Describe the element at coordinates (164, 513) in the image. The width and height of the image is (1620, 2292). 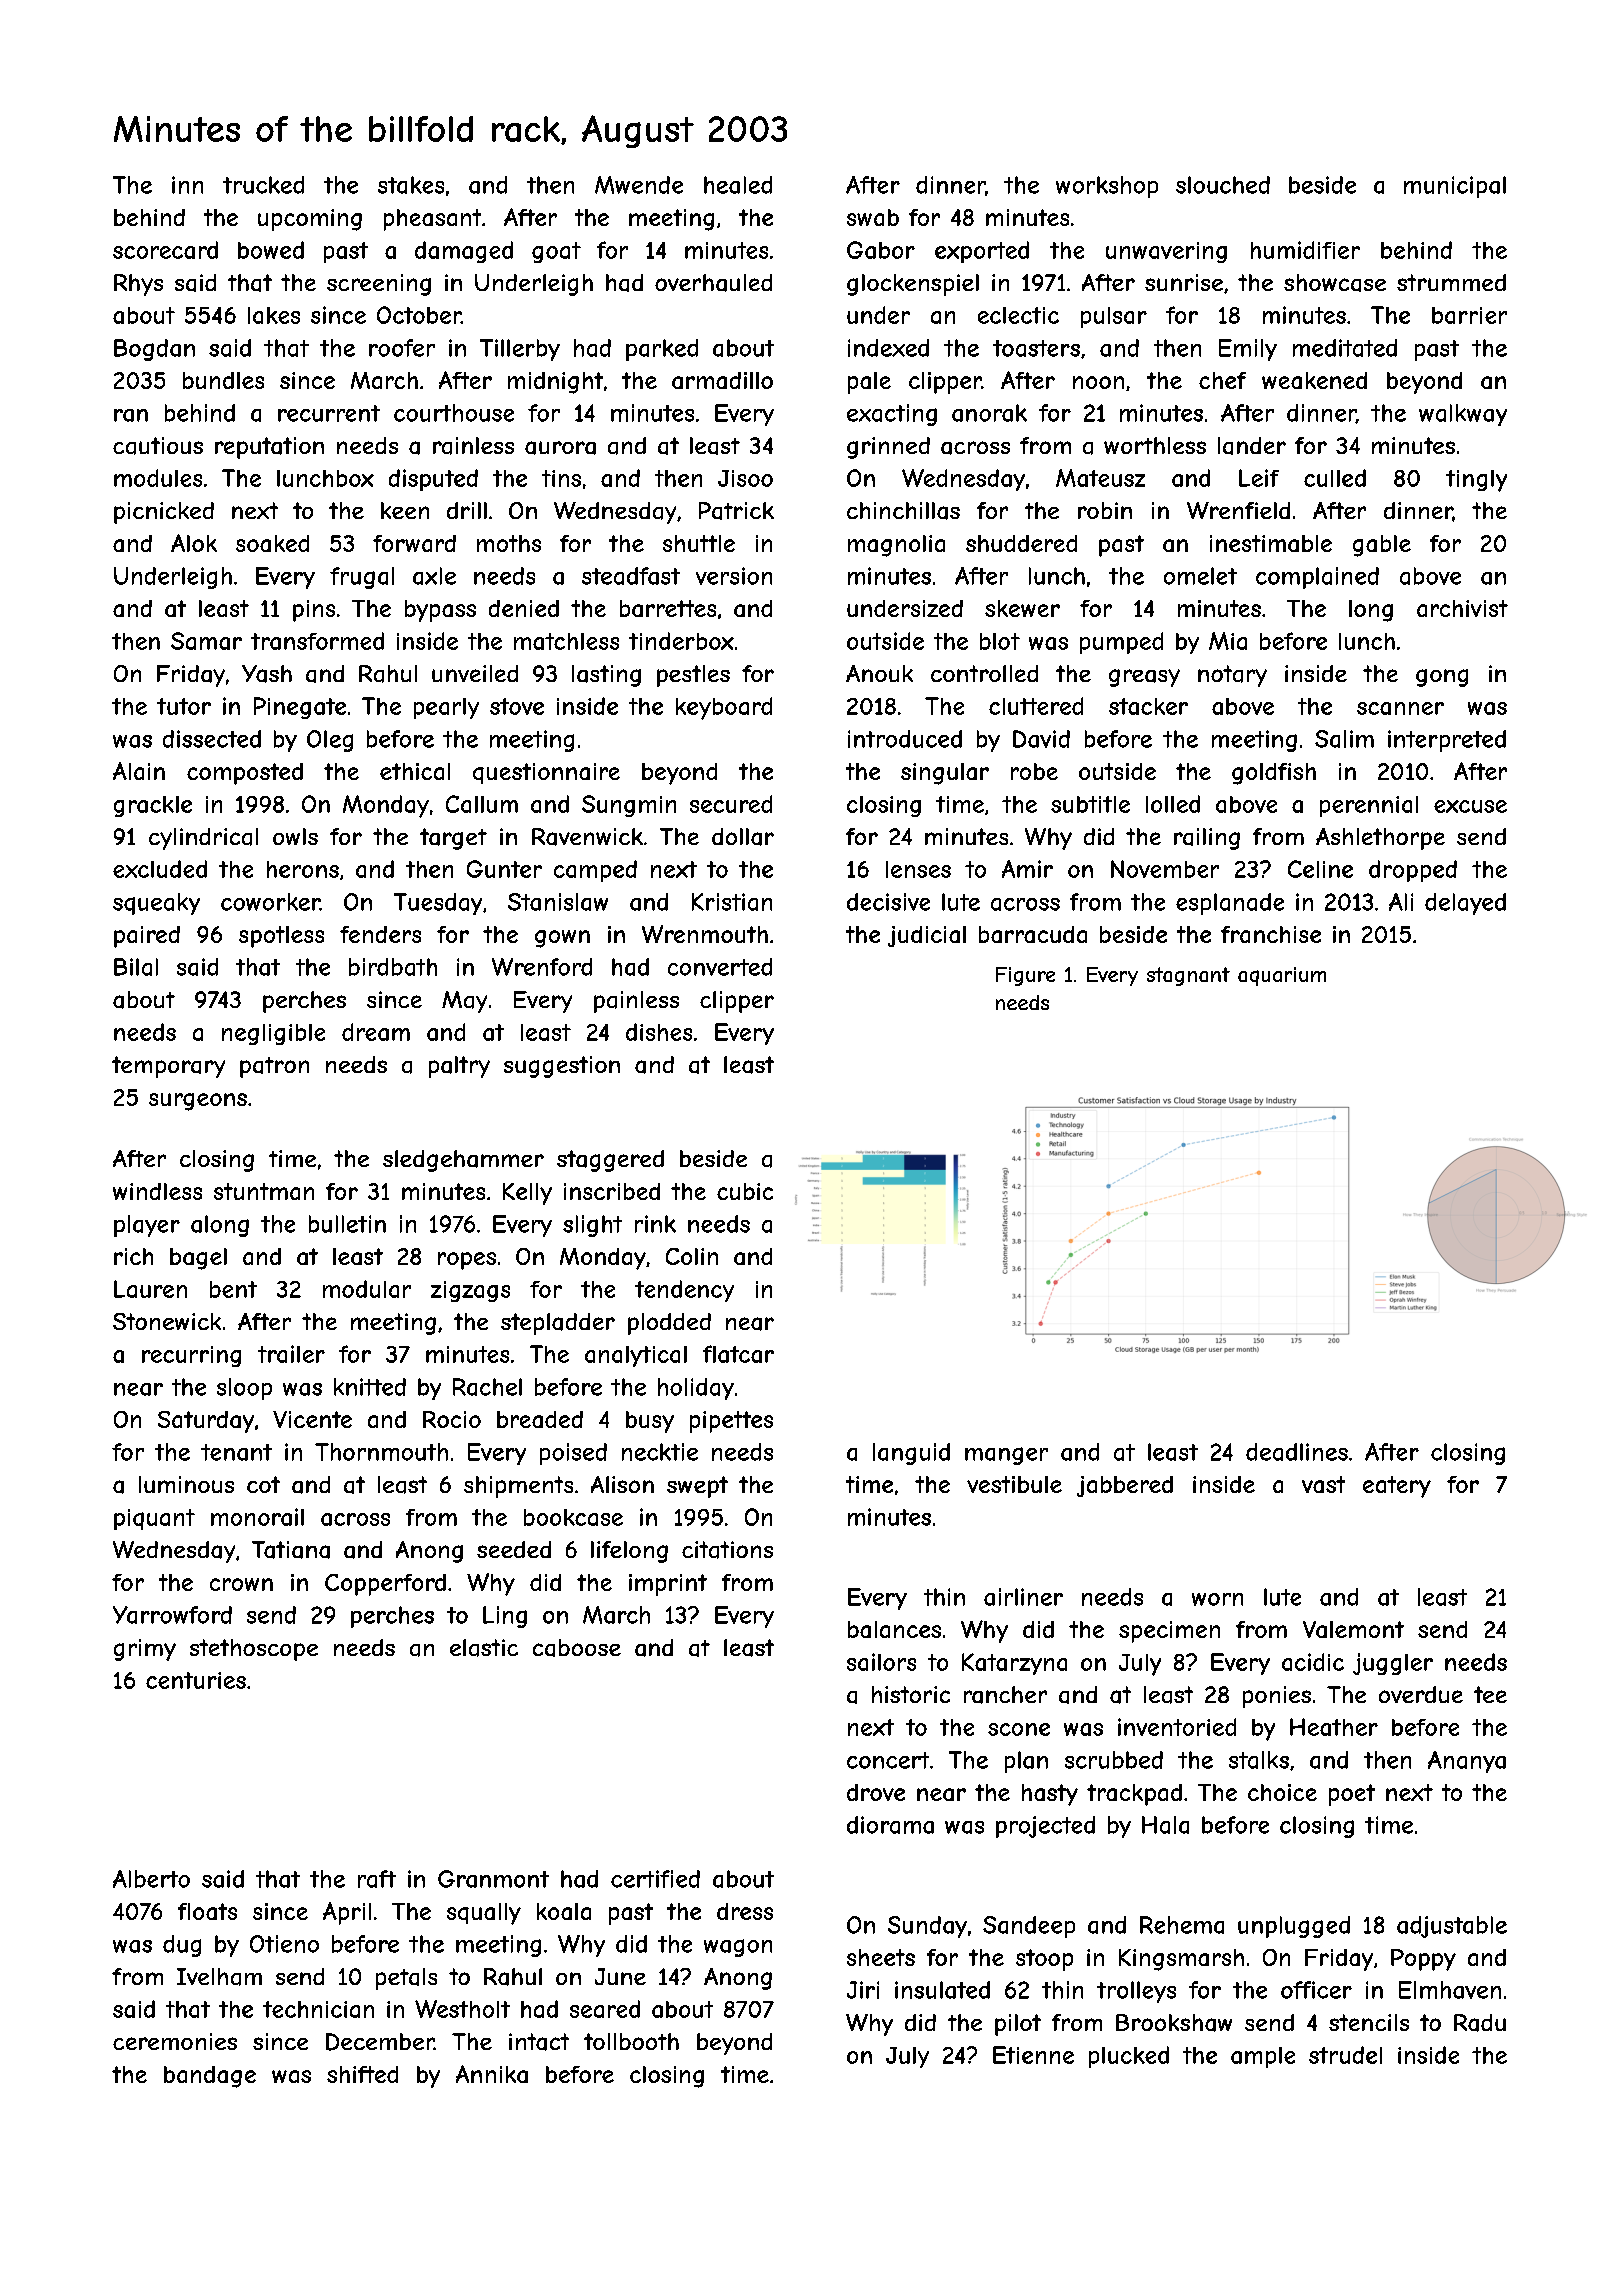
I see `picnicked` at that location.
